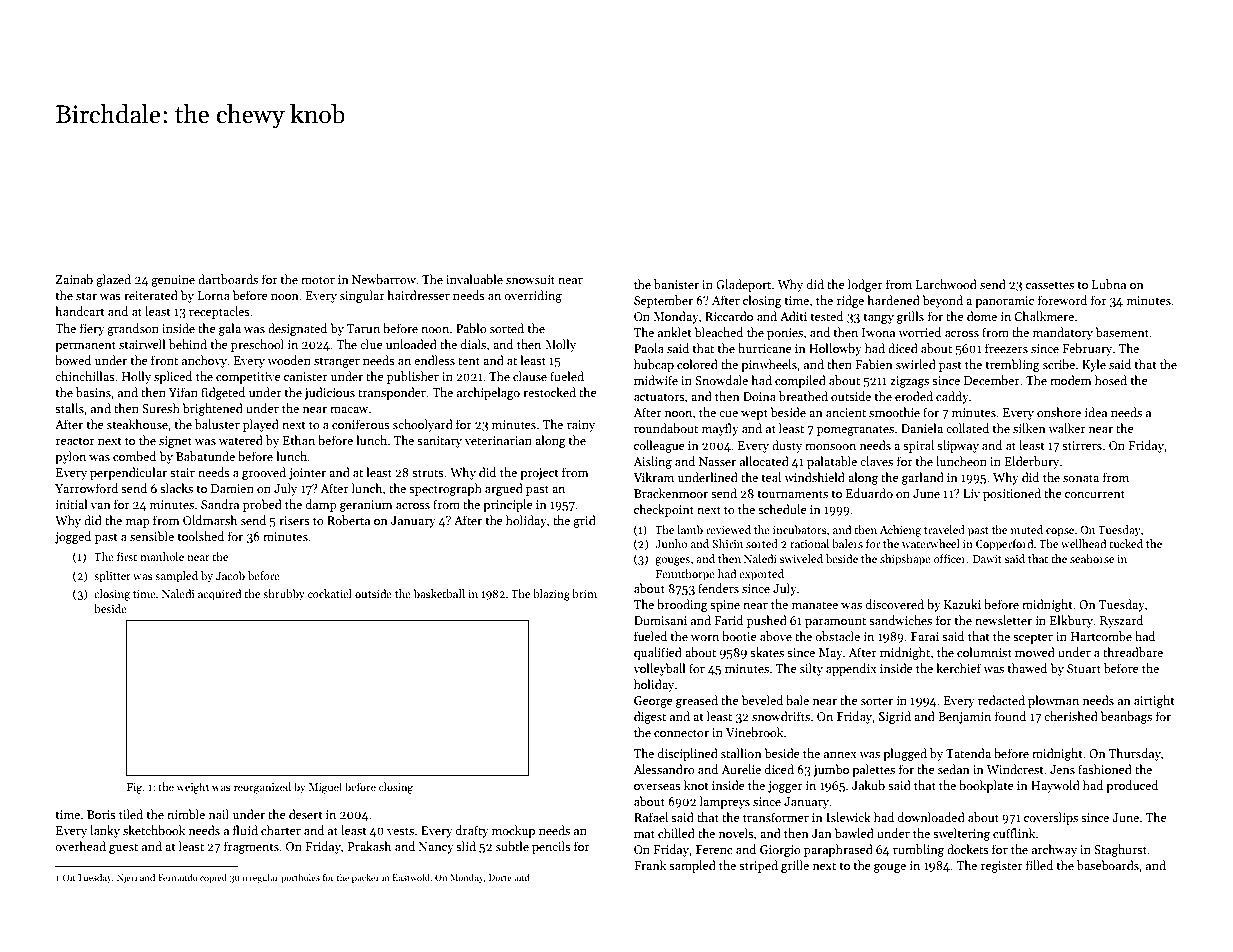 This screenshot has width=1233, height=952. Describe the element at coordinates (795, 866) in the screenshot. I see `grille` at that location.
